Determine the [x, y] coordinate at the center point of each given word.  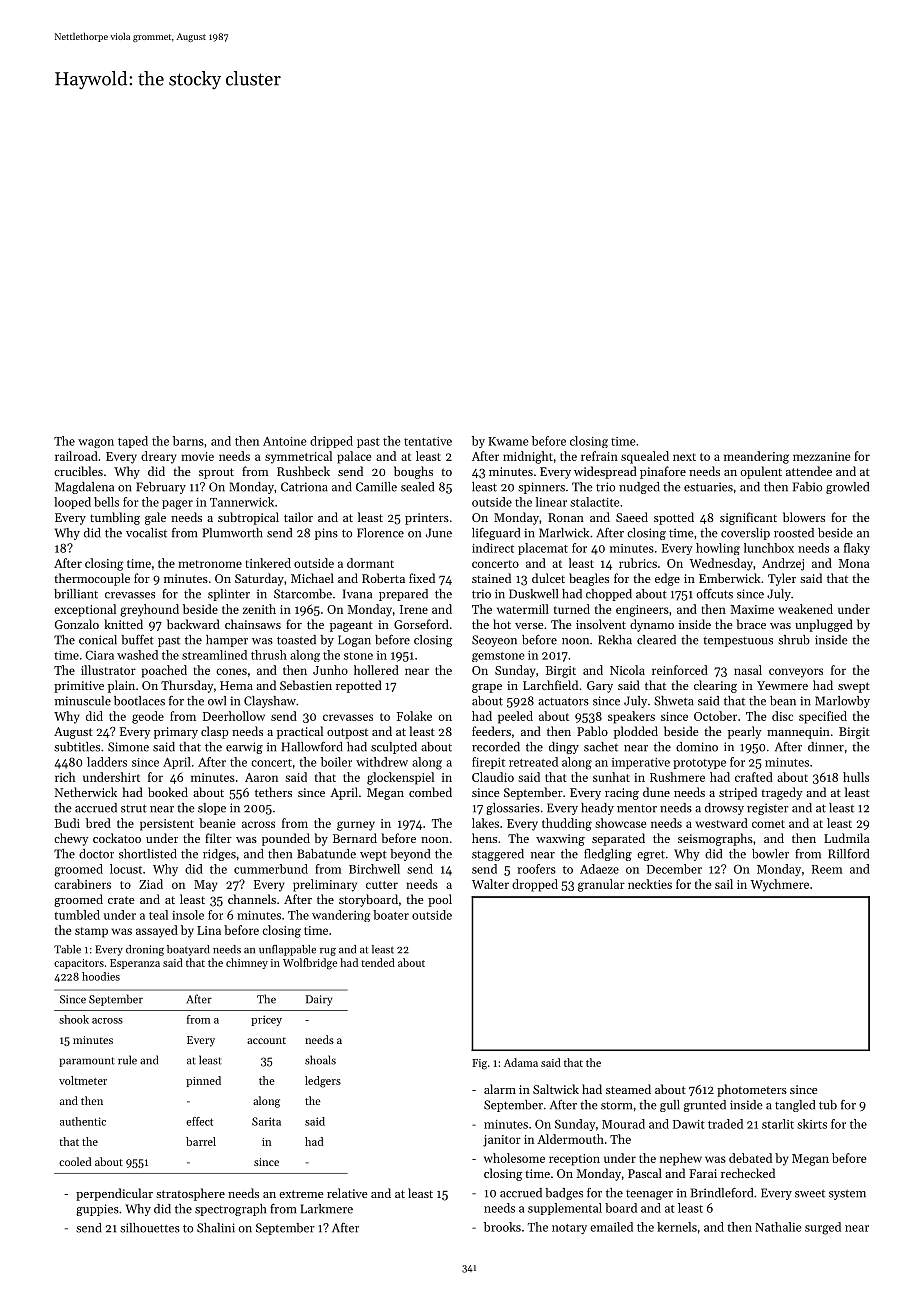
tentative [428, 441]
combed [430, 792]
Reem [827, 869]
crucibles [78, 471]
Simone [128, 747]
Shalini [216, 1228]
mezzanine [821, 456]
